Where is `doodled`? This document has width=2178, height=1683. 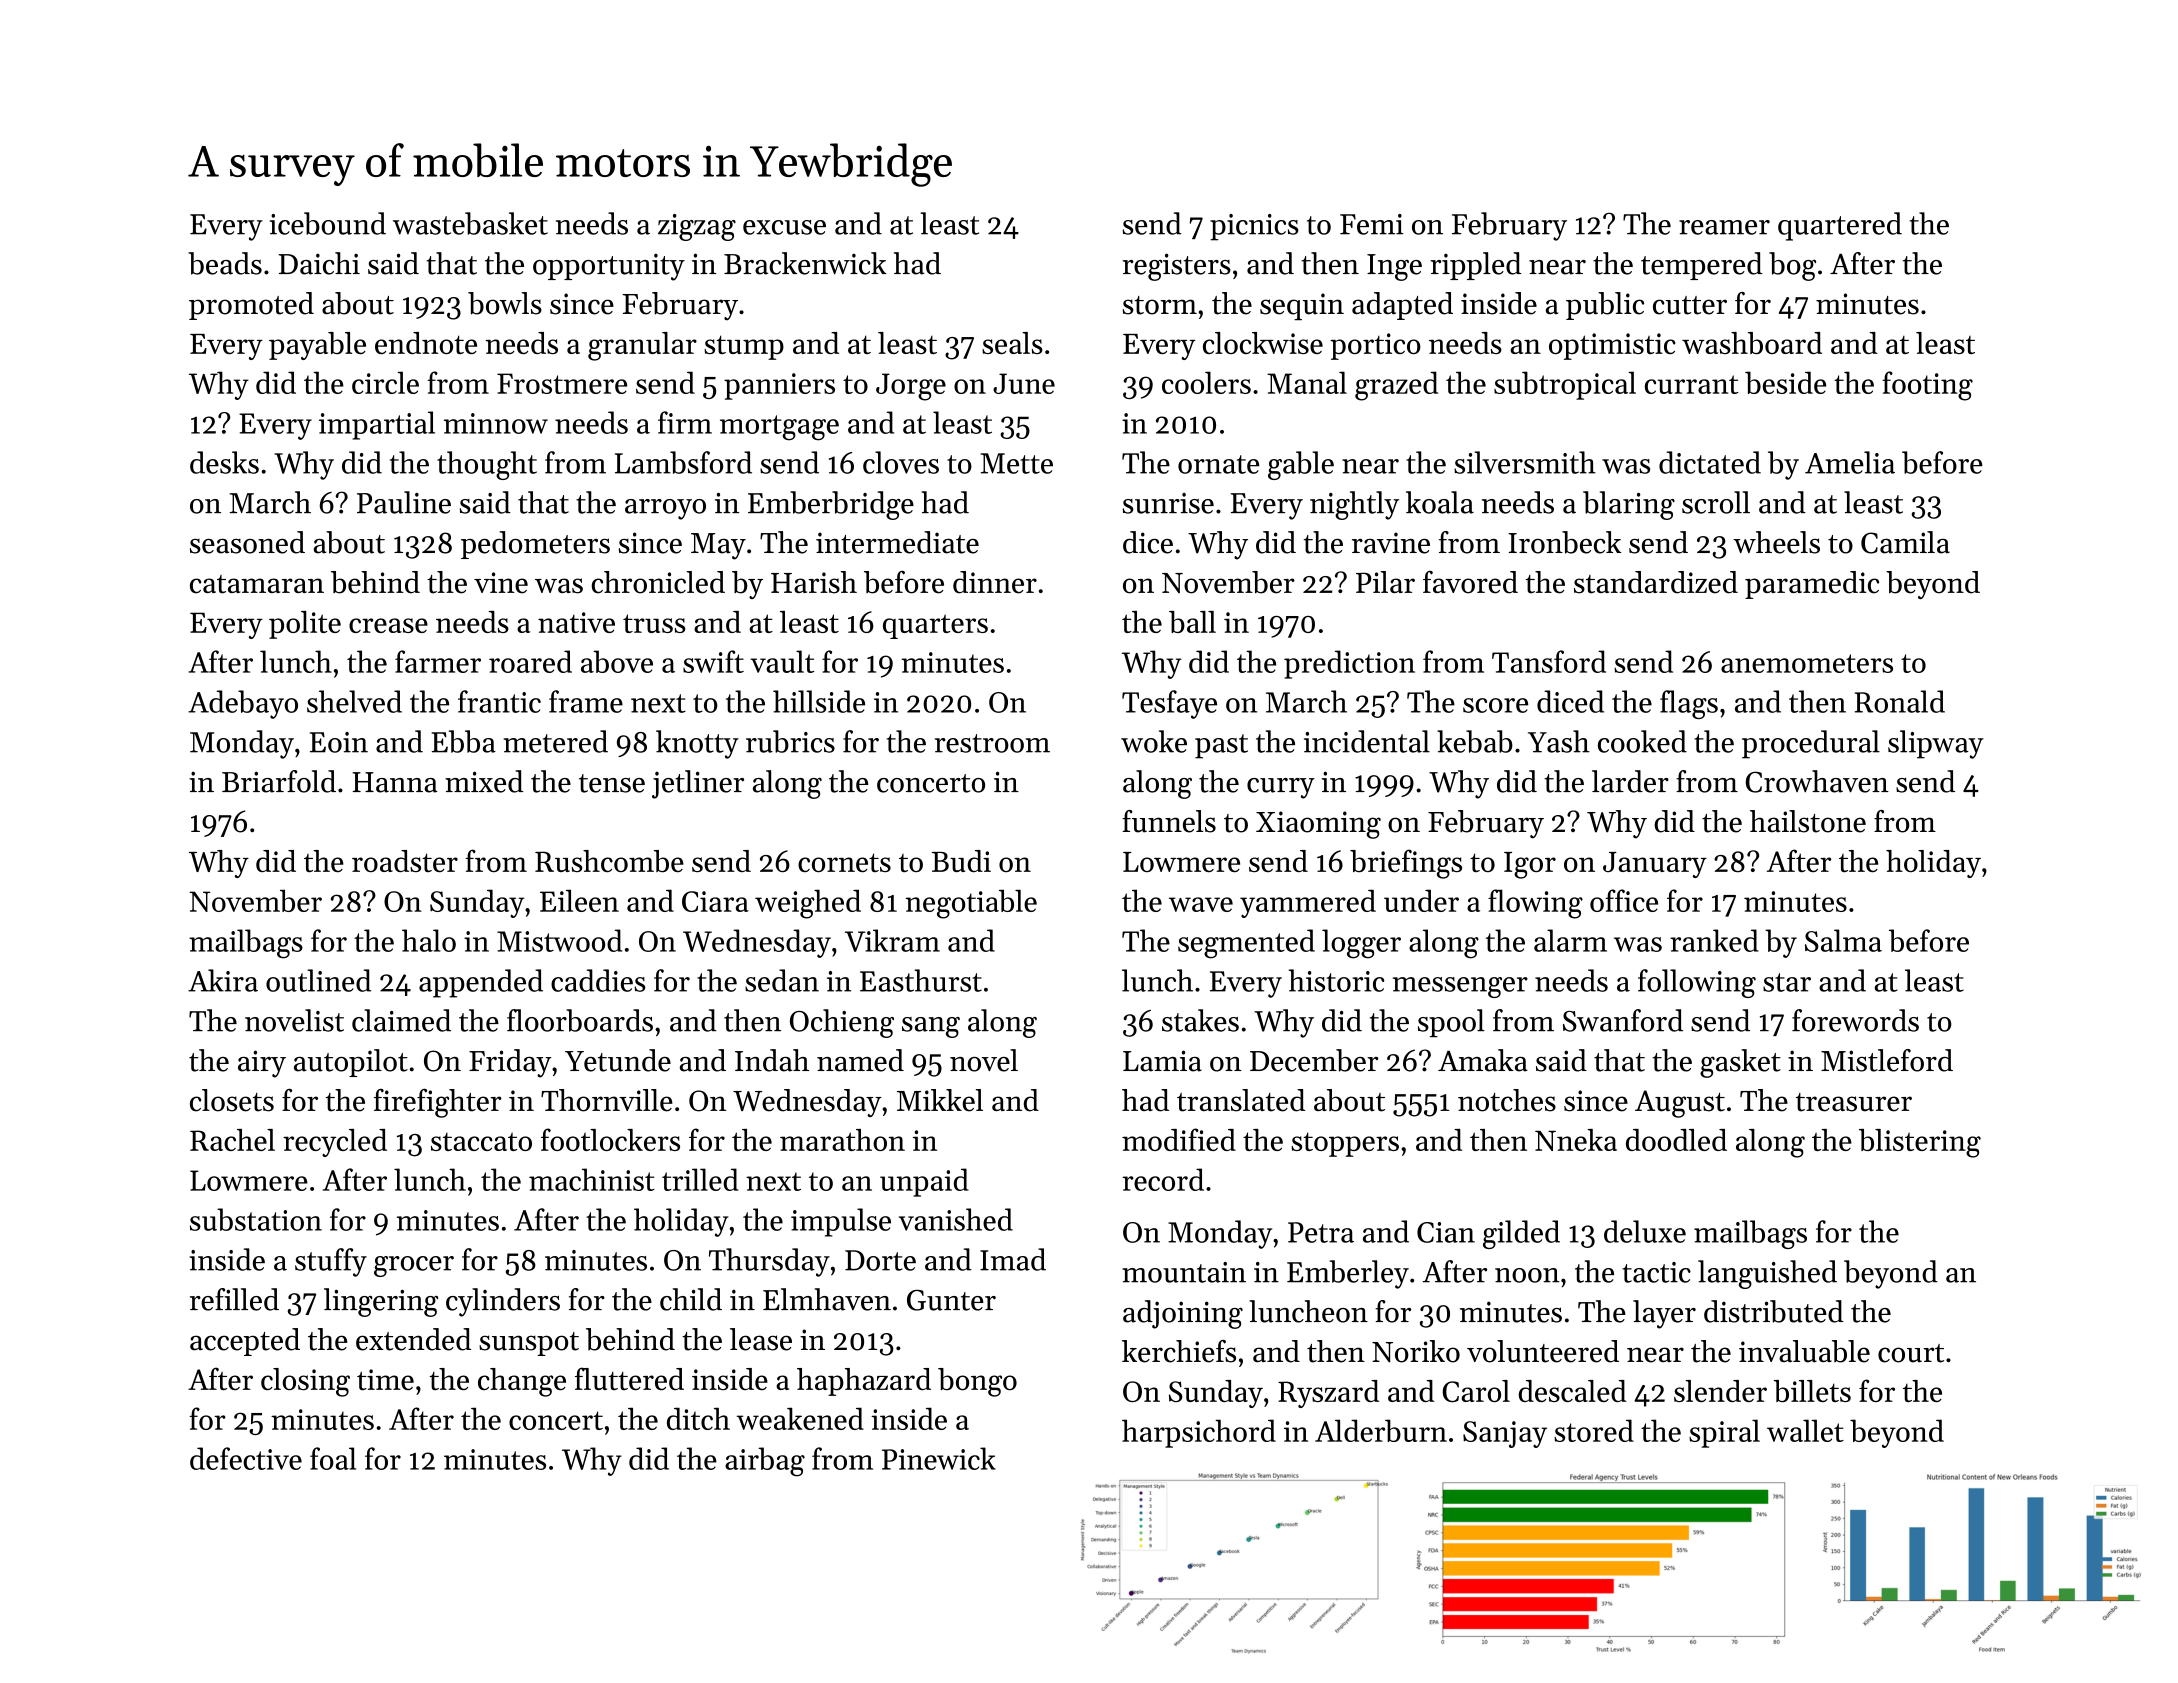 doodled is located at coordinates (1676, 1140).
